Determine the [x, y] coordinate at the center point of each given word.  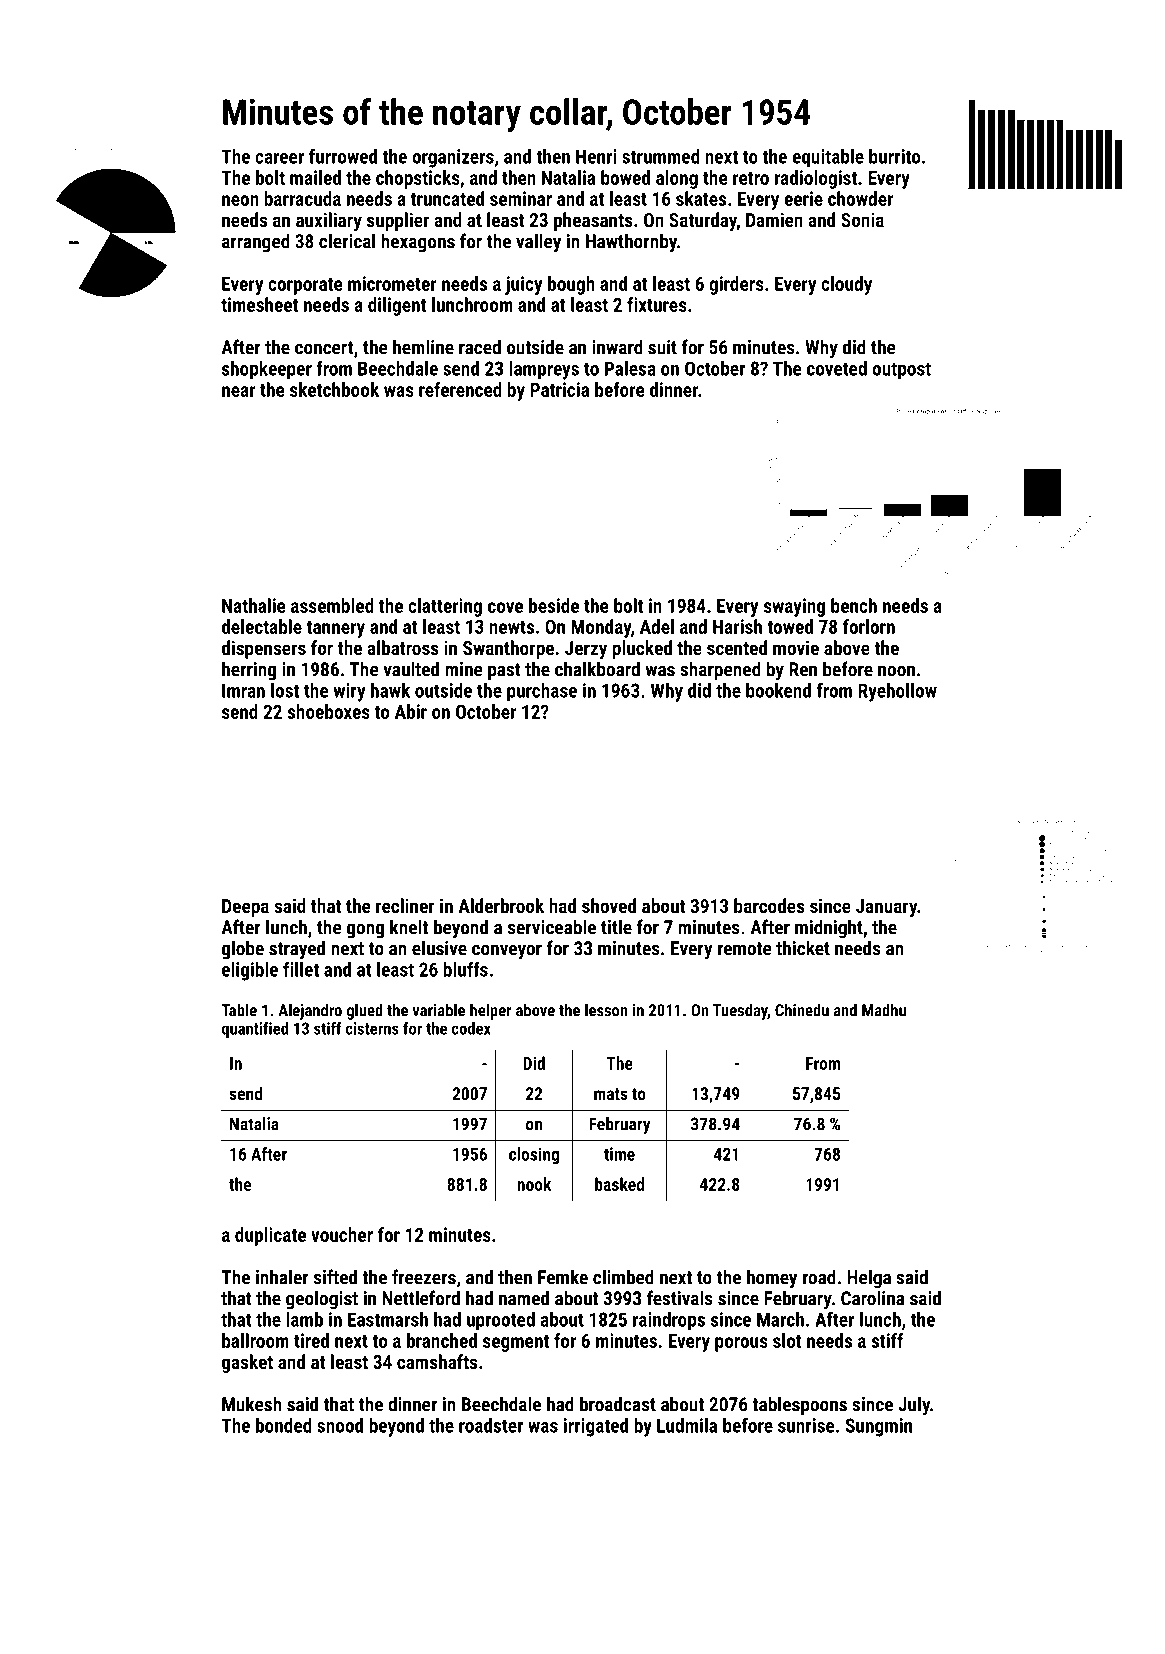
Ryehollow [897, 692]
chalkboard [597, 669]
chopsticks [418, 179]
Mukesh [252, 1404]
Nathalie [254, 605]
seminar [521, 198]
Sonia [862, 219]
